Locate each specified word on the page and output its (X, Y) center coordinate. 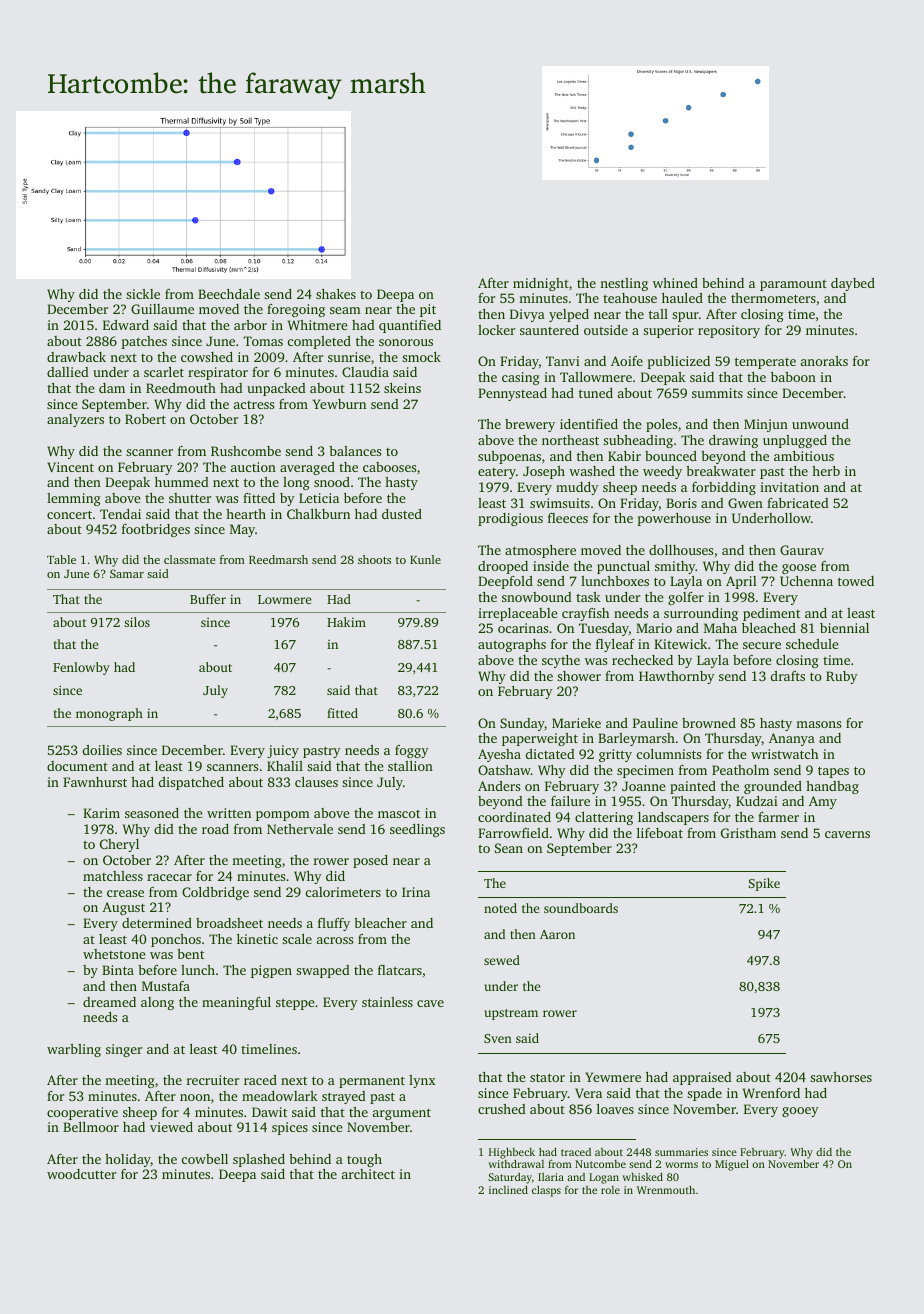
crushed (502, 1109)
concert (69, 515)
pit (428, 310)
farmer (778, 817)
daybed (853, 284)
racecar (169, 877)
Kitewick (680, 644)
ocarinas (523, 628)
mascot (399, 814)
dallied (68, 372)
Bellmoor (91, 1127)
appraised (702, 1078)
